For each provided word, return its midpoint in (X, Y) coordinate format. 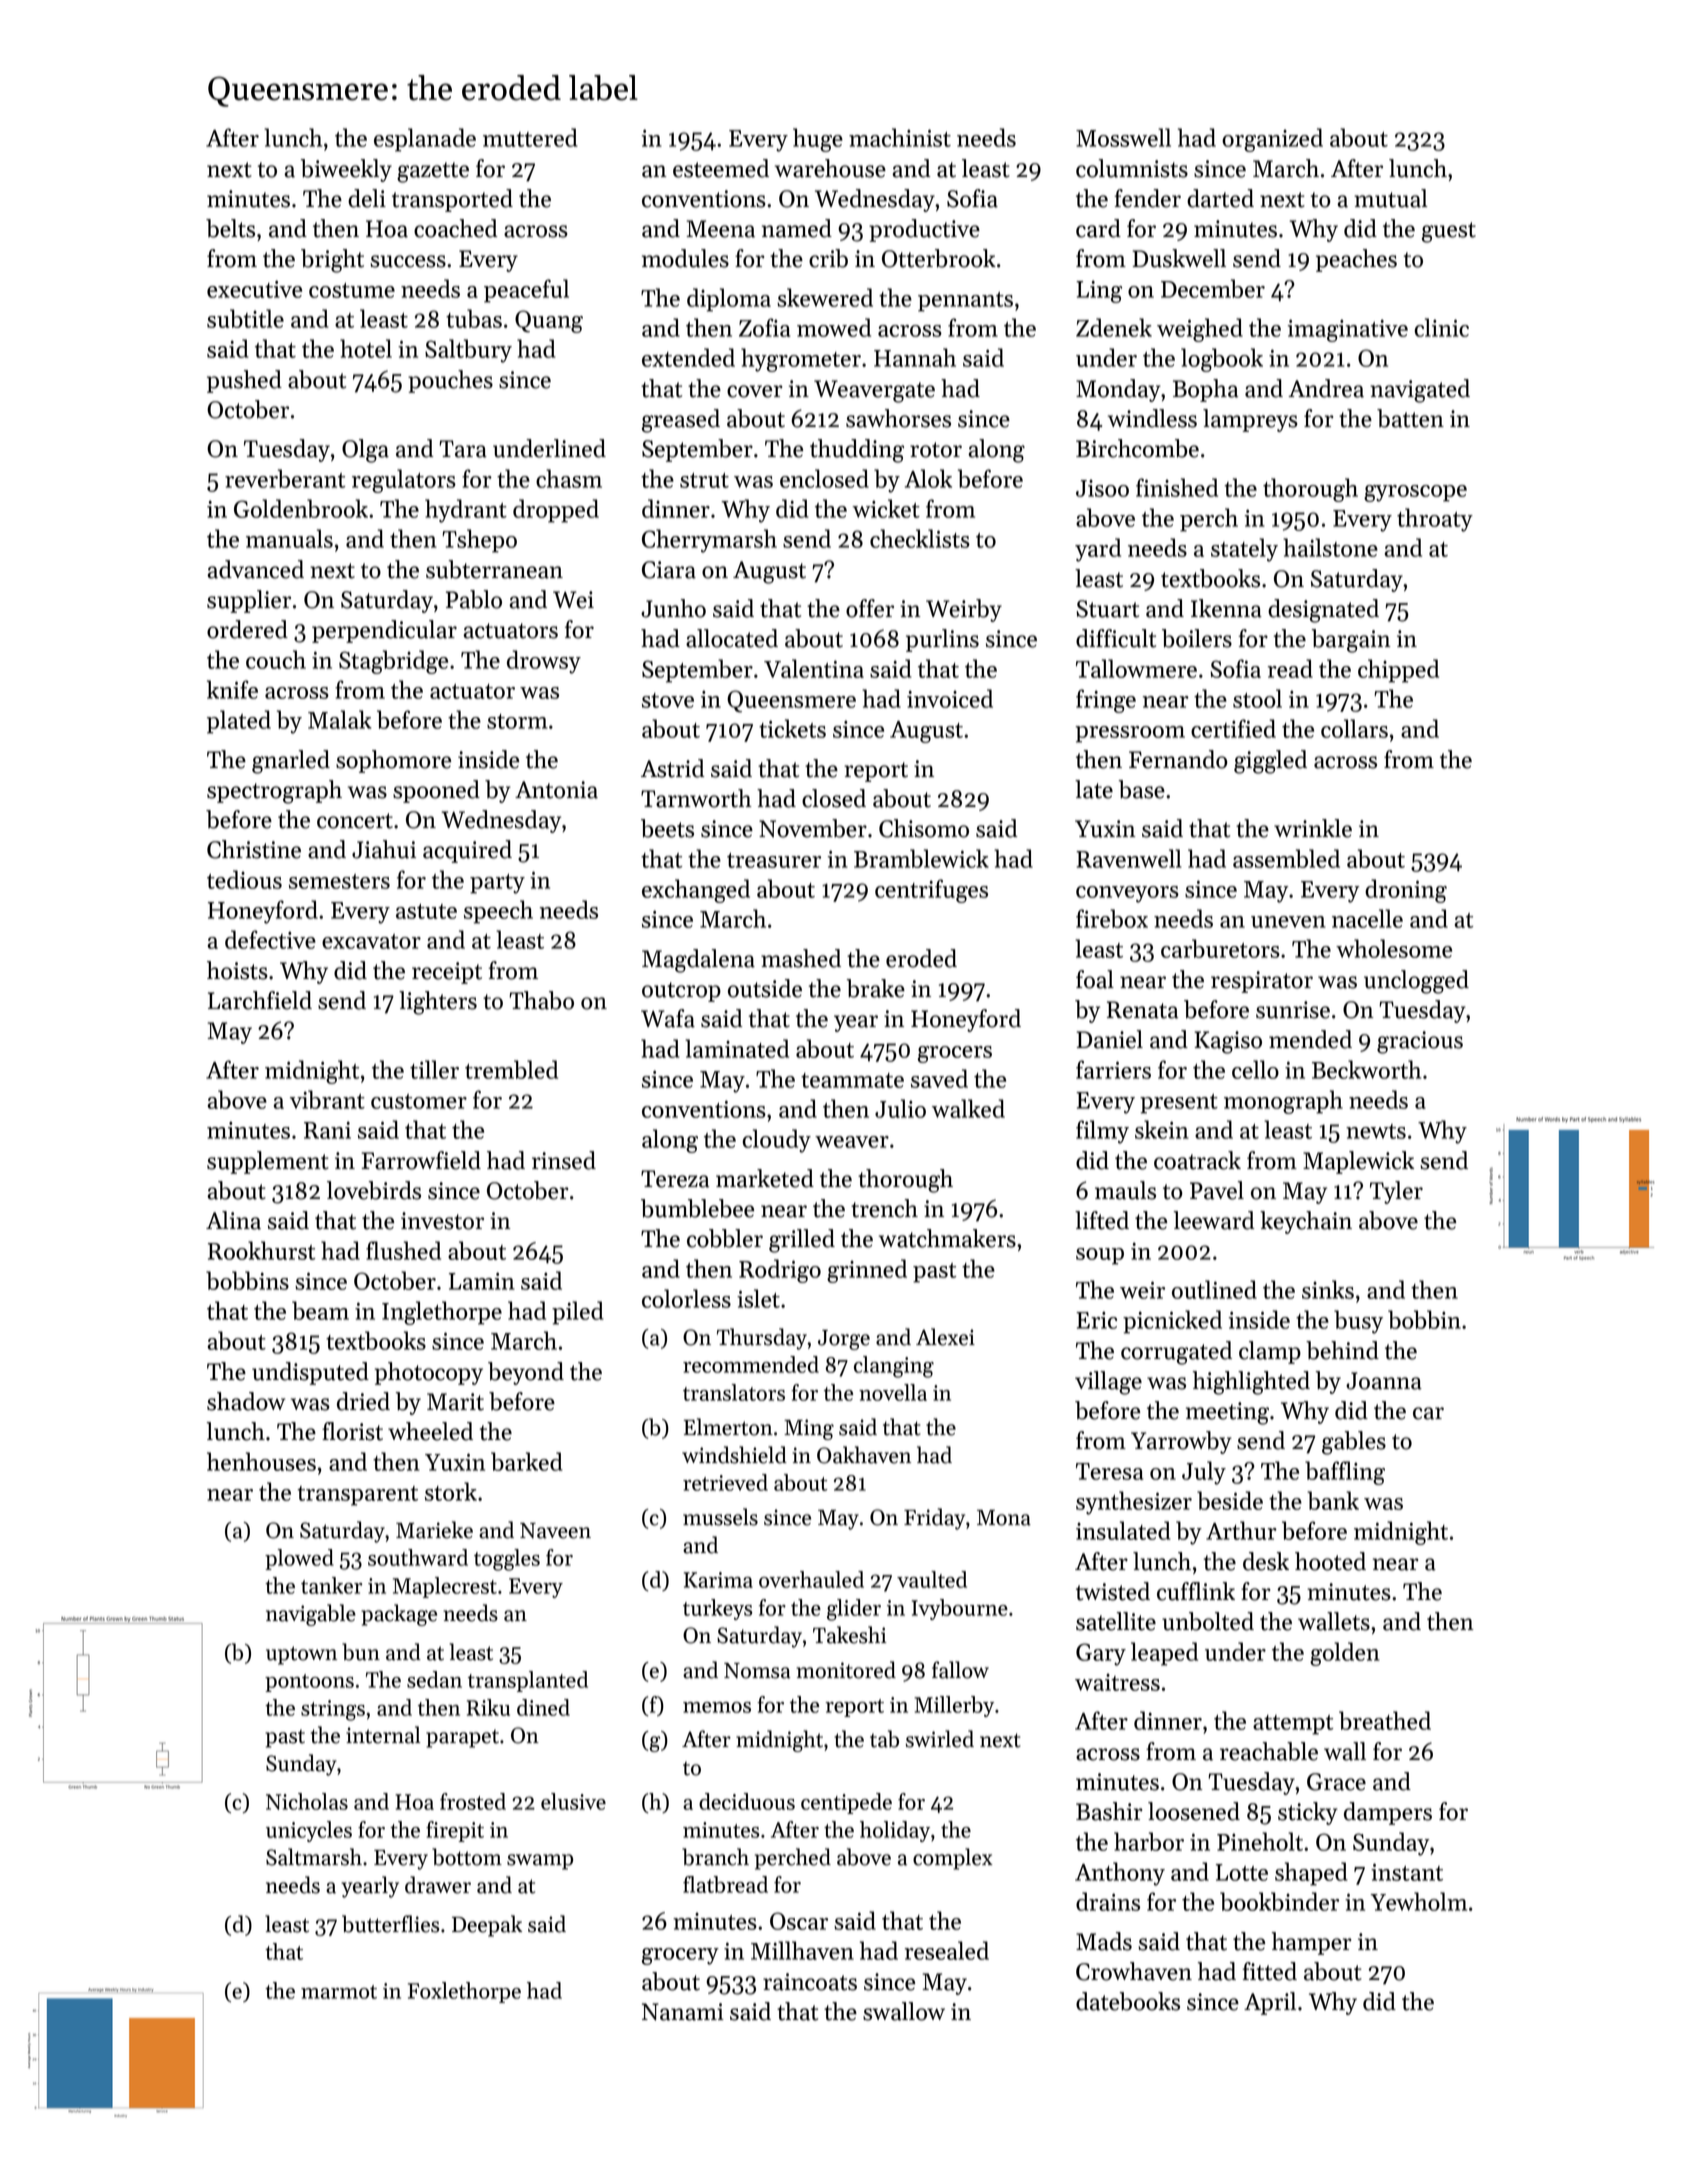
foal (1095, 979)
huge (818, 140)
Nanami (683, 2012)
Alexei (945, 1337)
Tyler (1396, 1192)
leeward (1214, 1220)
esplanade (425, 140)
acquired (467, 851)
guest (1449, 232)
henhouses (261, 1461)
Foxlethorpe (464, 1992)
